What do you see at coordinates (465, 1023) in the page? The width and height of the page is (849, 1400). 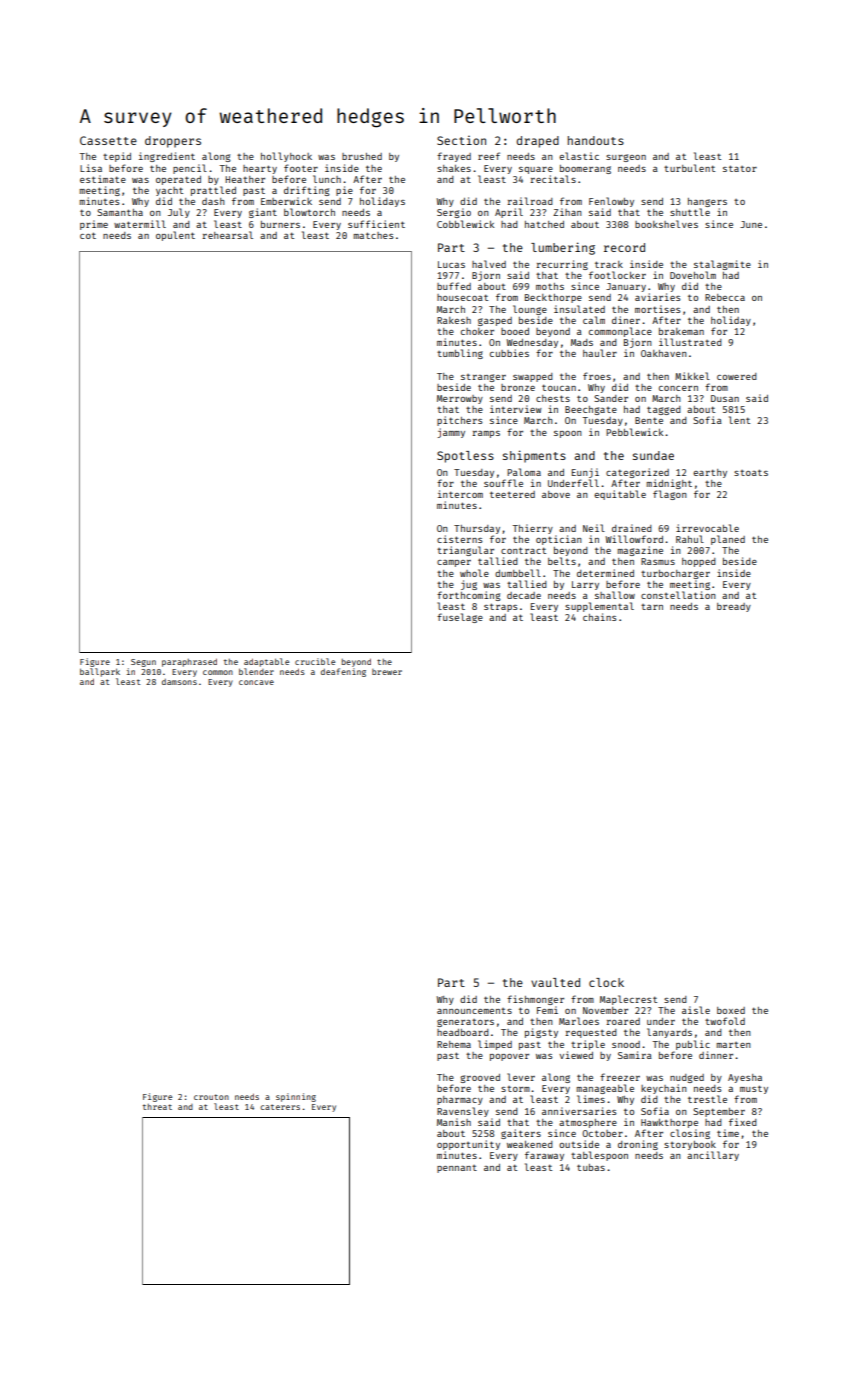 I see `generators` at bounding box center [465, 1023].
